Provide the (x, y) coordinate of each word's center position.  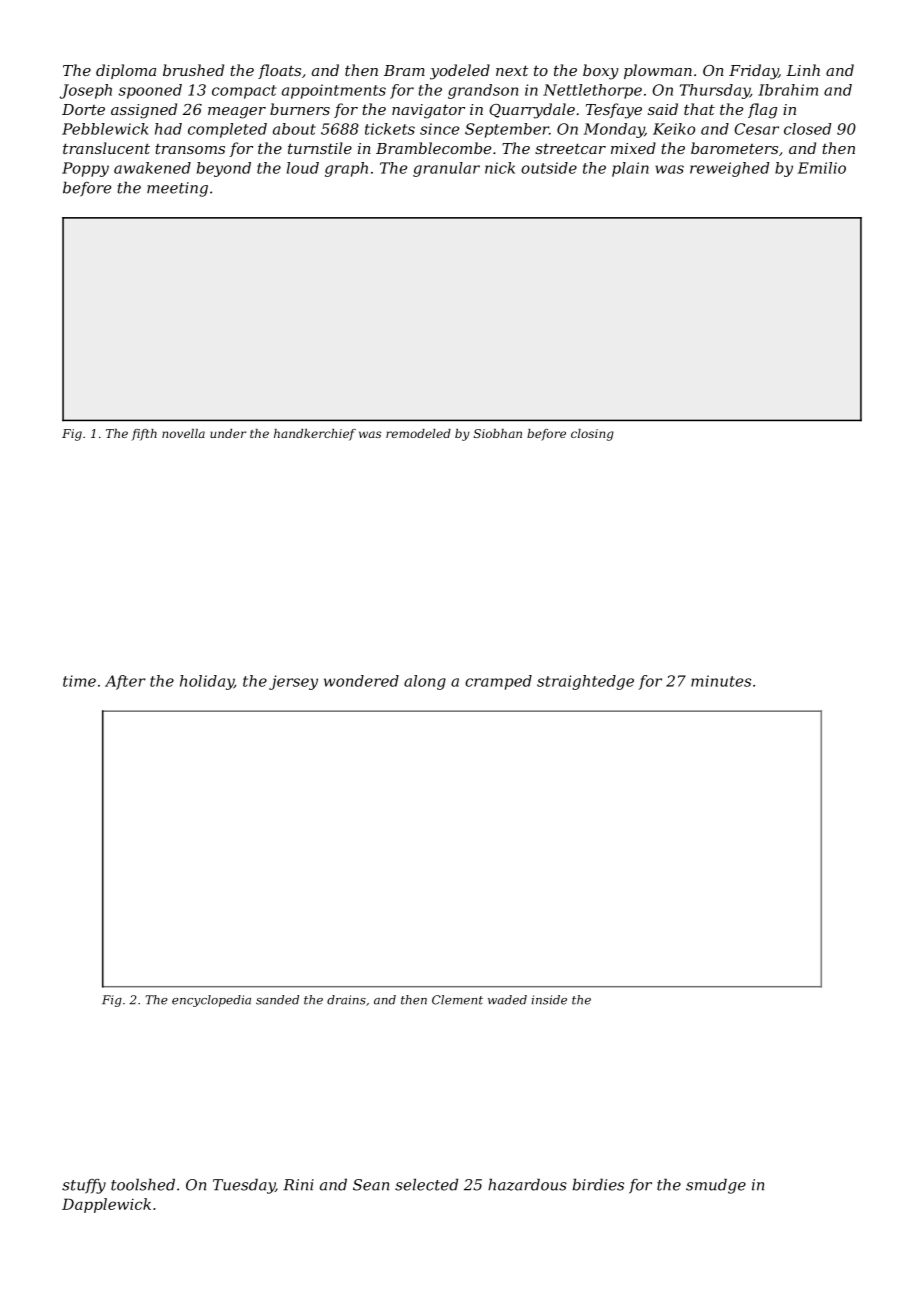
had (168, 129)
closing (592, 435)
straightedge (585, 682)
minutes (721, 681)
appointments (334, 91)
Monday (614, 130)
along (425, 682)
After (125, 682)
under (228, 433)
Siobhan (498, 433)
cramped (498, 682)
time (79, 681)
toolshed (143, 1184)
